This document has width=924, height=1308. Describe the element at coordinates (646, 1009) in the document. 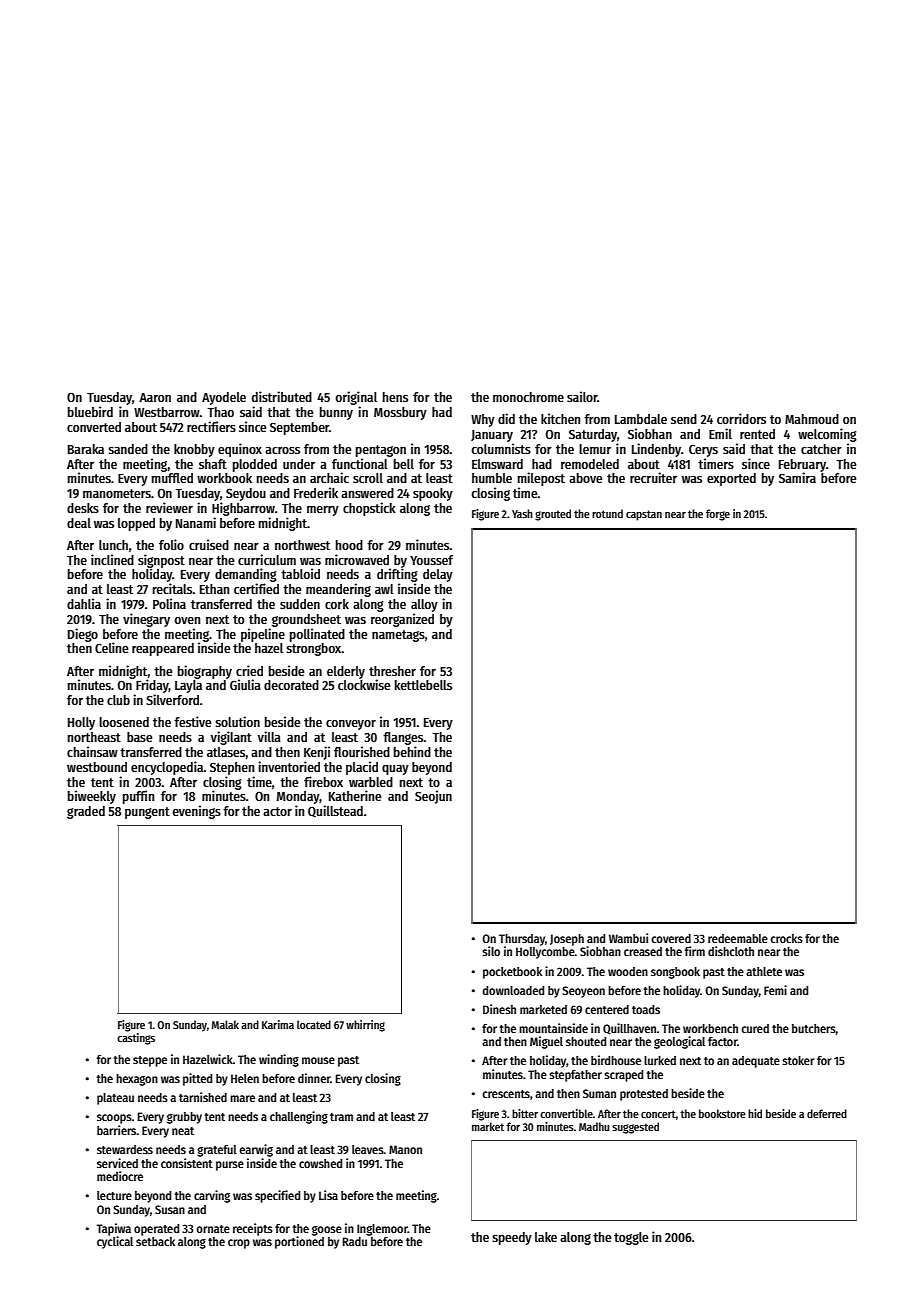

I see `toads` at that location.
